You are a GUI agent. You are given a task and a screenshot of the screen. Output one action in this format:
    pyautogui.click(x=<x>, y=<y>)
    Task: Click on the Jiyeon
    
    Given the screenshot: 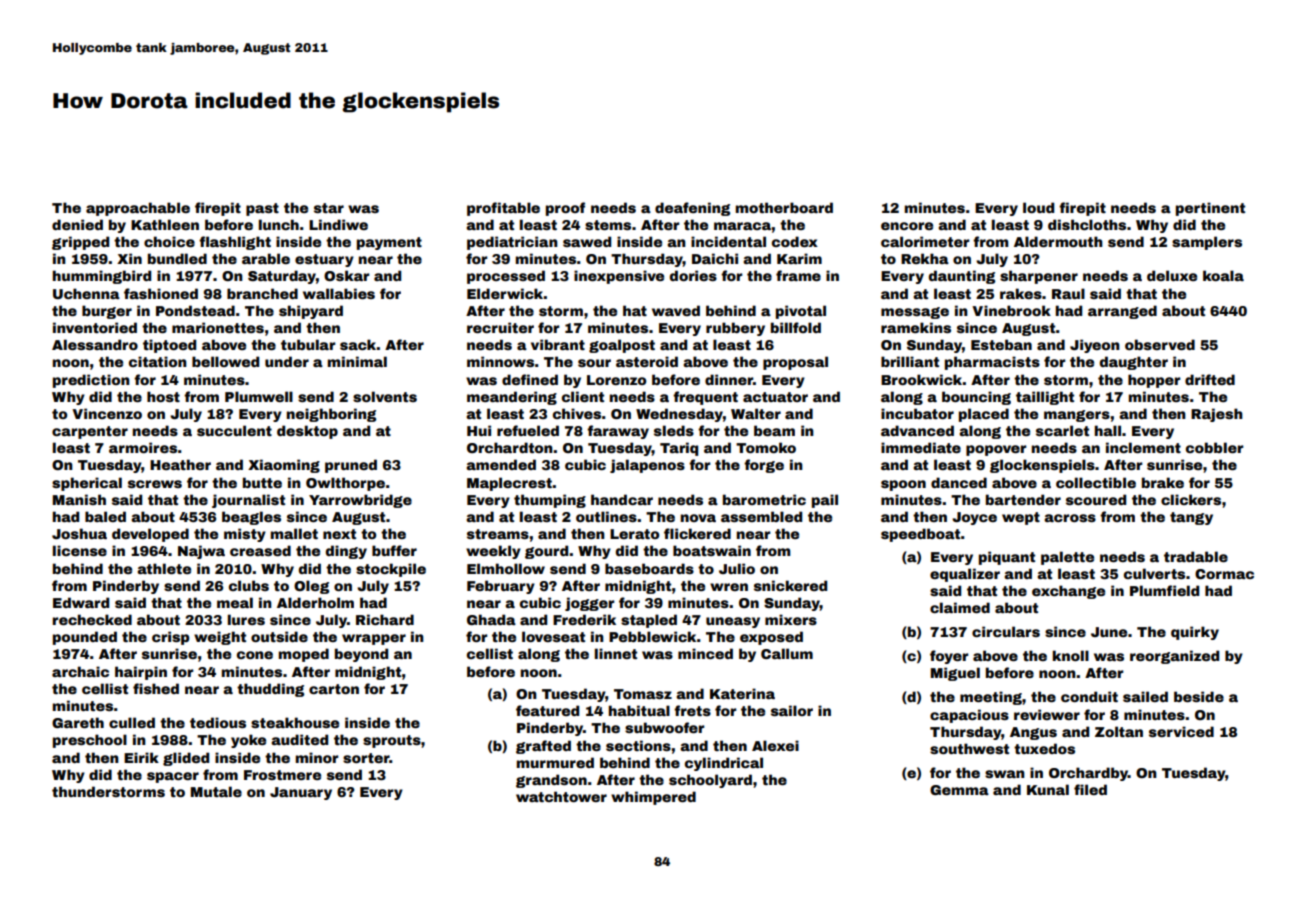 What is the action you would take?
    pyautogui.click(x=1095, y=346)
